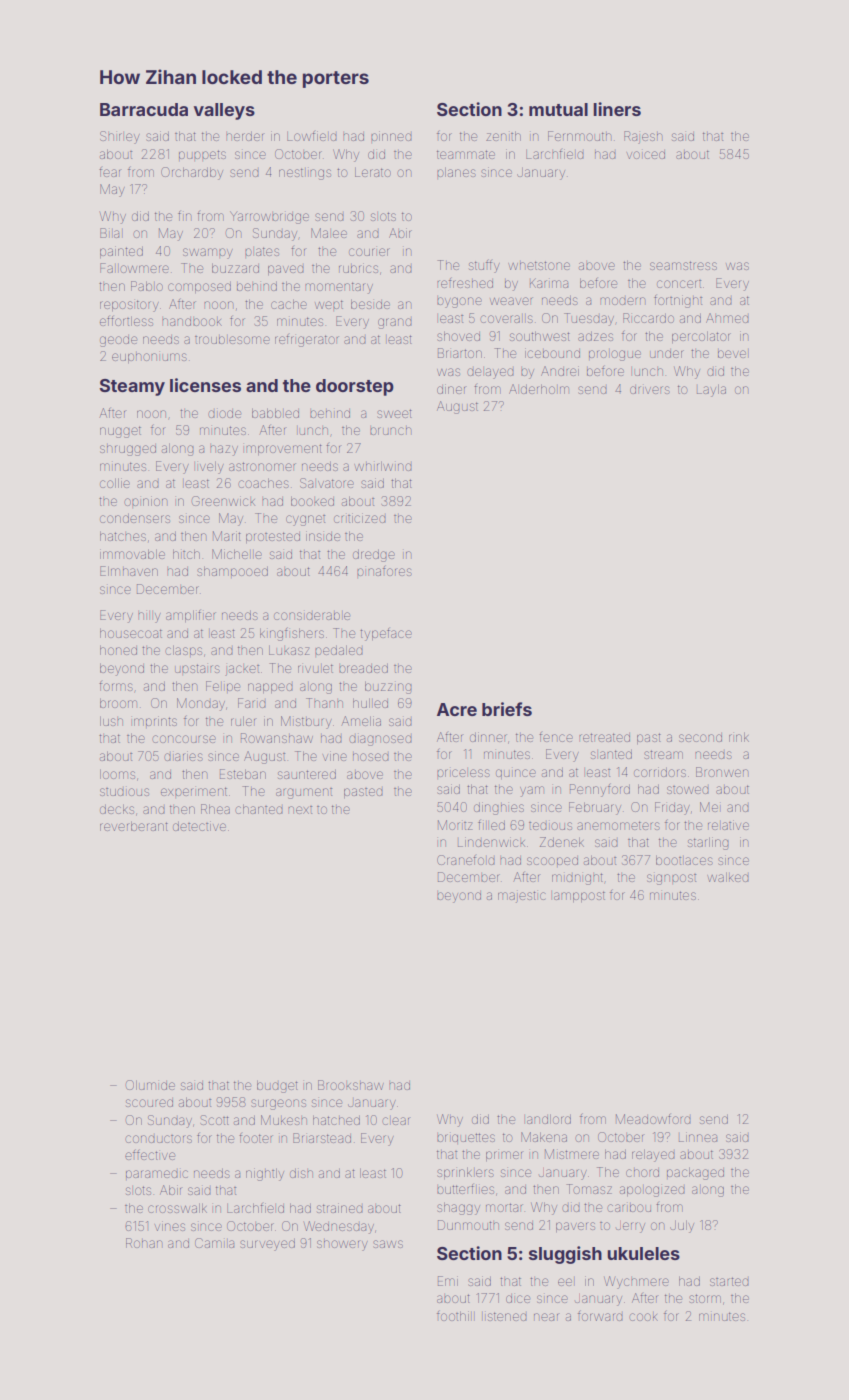  Describe the element at coordinates (700, 738) in the screenshot. I see `second` at that location.
